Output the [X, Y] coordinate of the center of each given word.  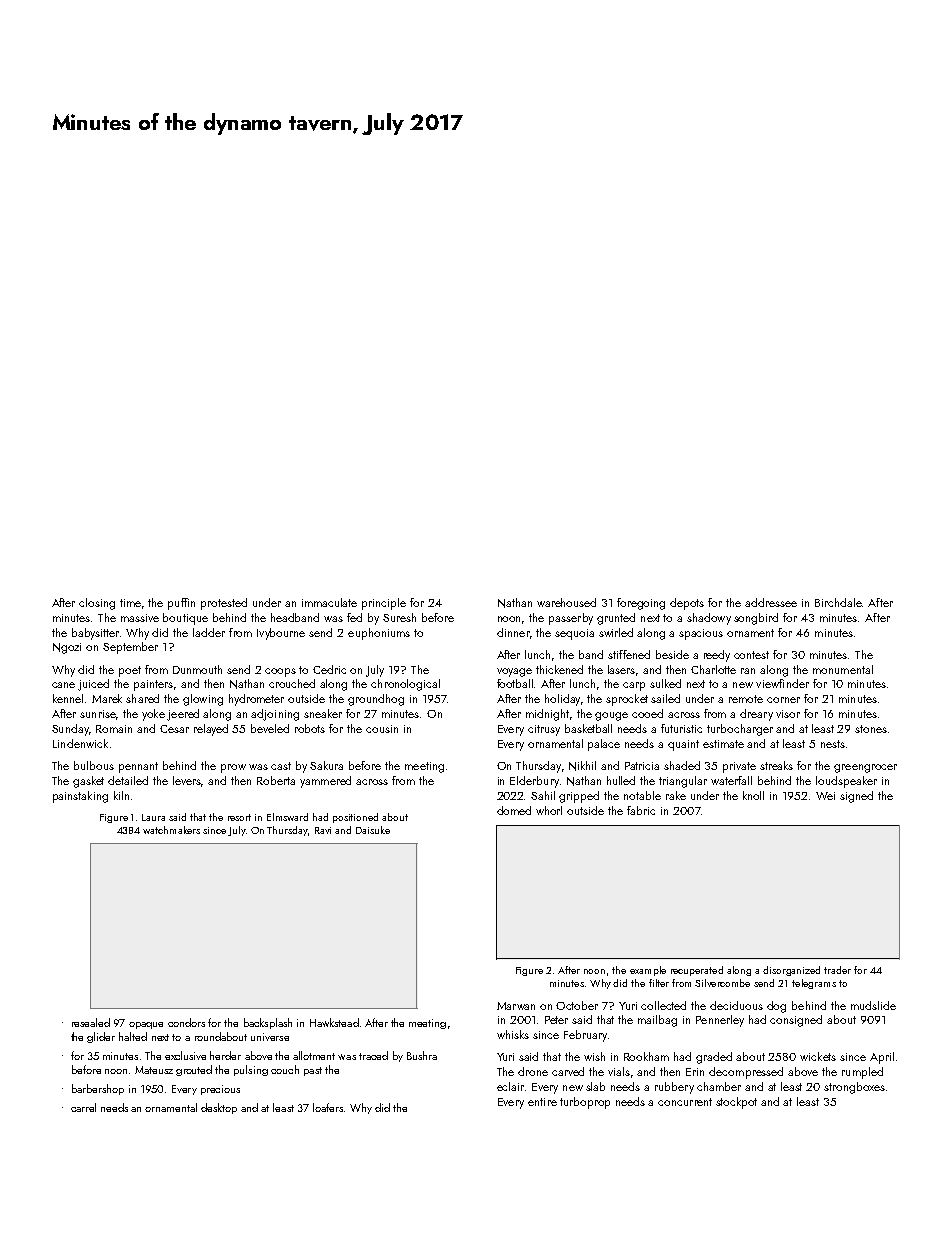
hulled [621, 780]
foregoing [641, 604]
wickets [818, 1056]
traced [373, 1055]
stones [871, 729]
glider [101, 1037]
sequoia [574, 634]
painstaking [80, 797]
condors [186, 1022]
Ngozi [67, 648]
